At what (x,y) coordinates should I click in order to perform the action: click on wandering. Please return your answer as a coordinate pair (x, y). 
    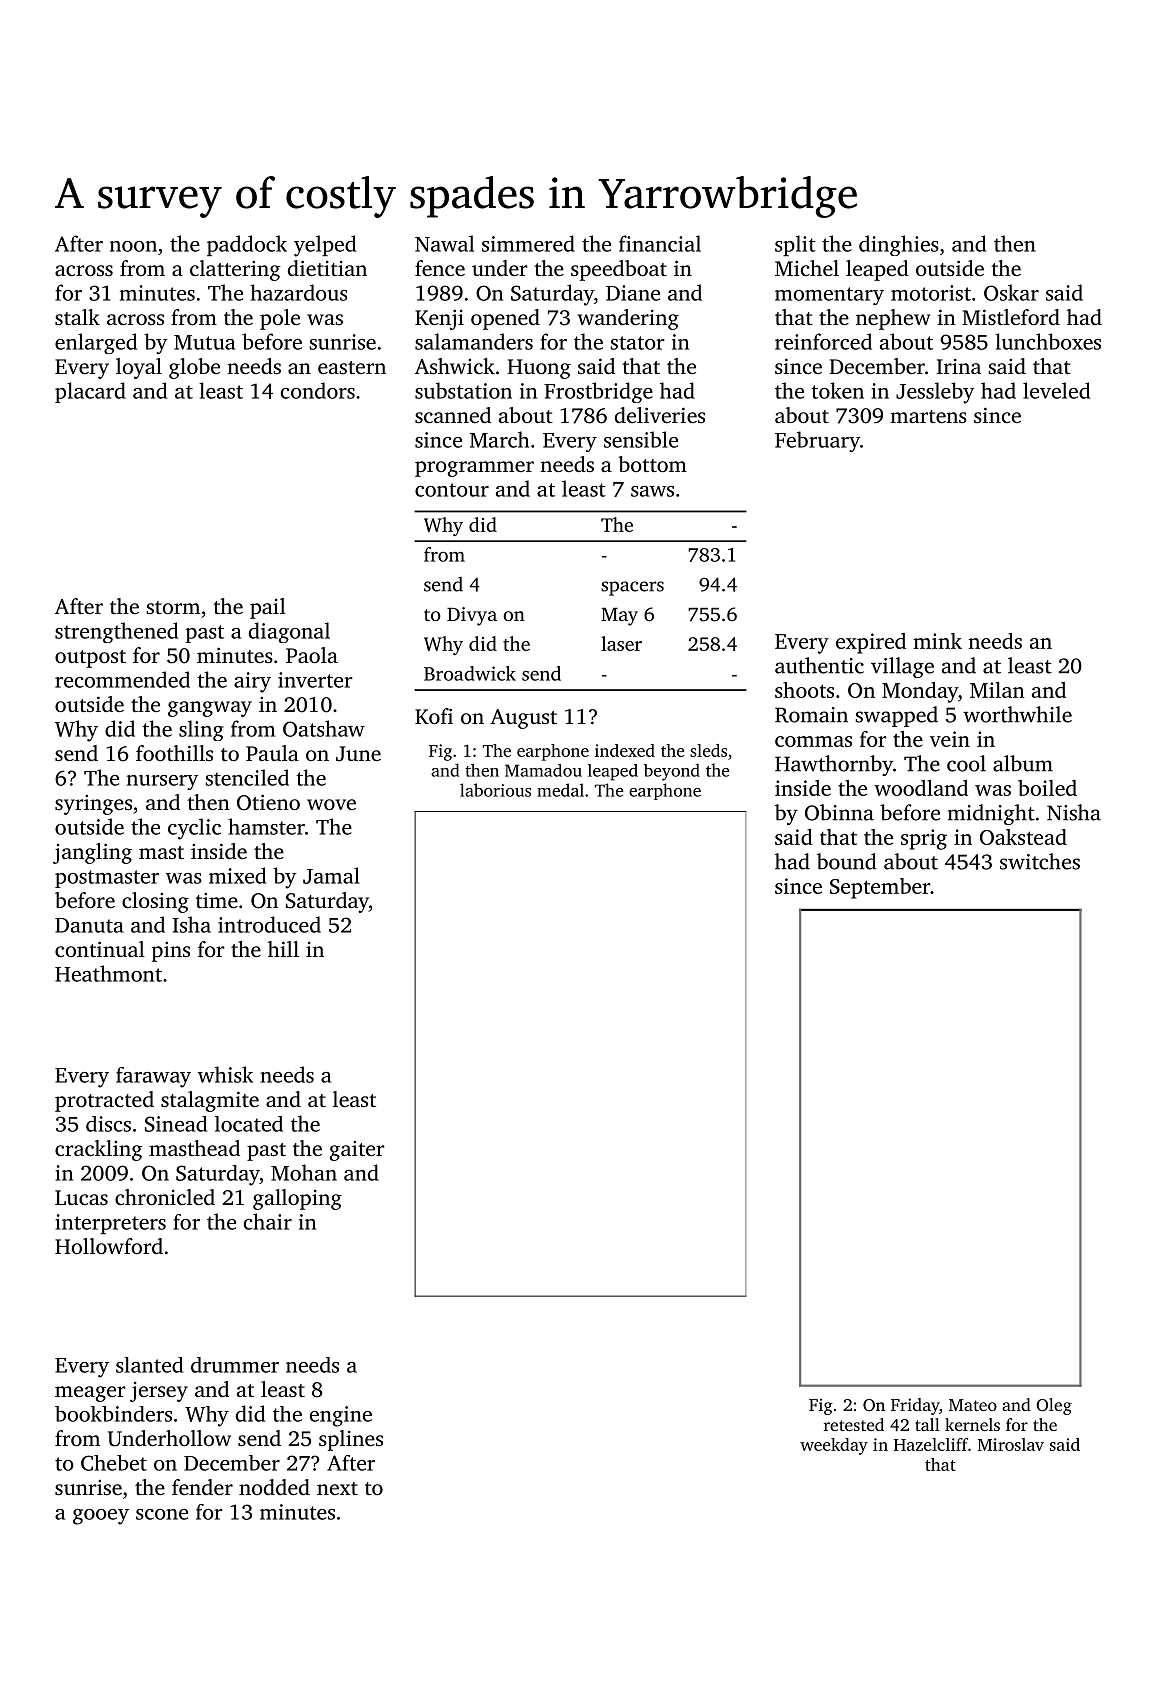
    Looking at the image, I should click on (628, 319).
